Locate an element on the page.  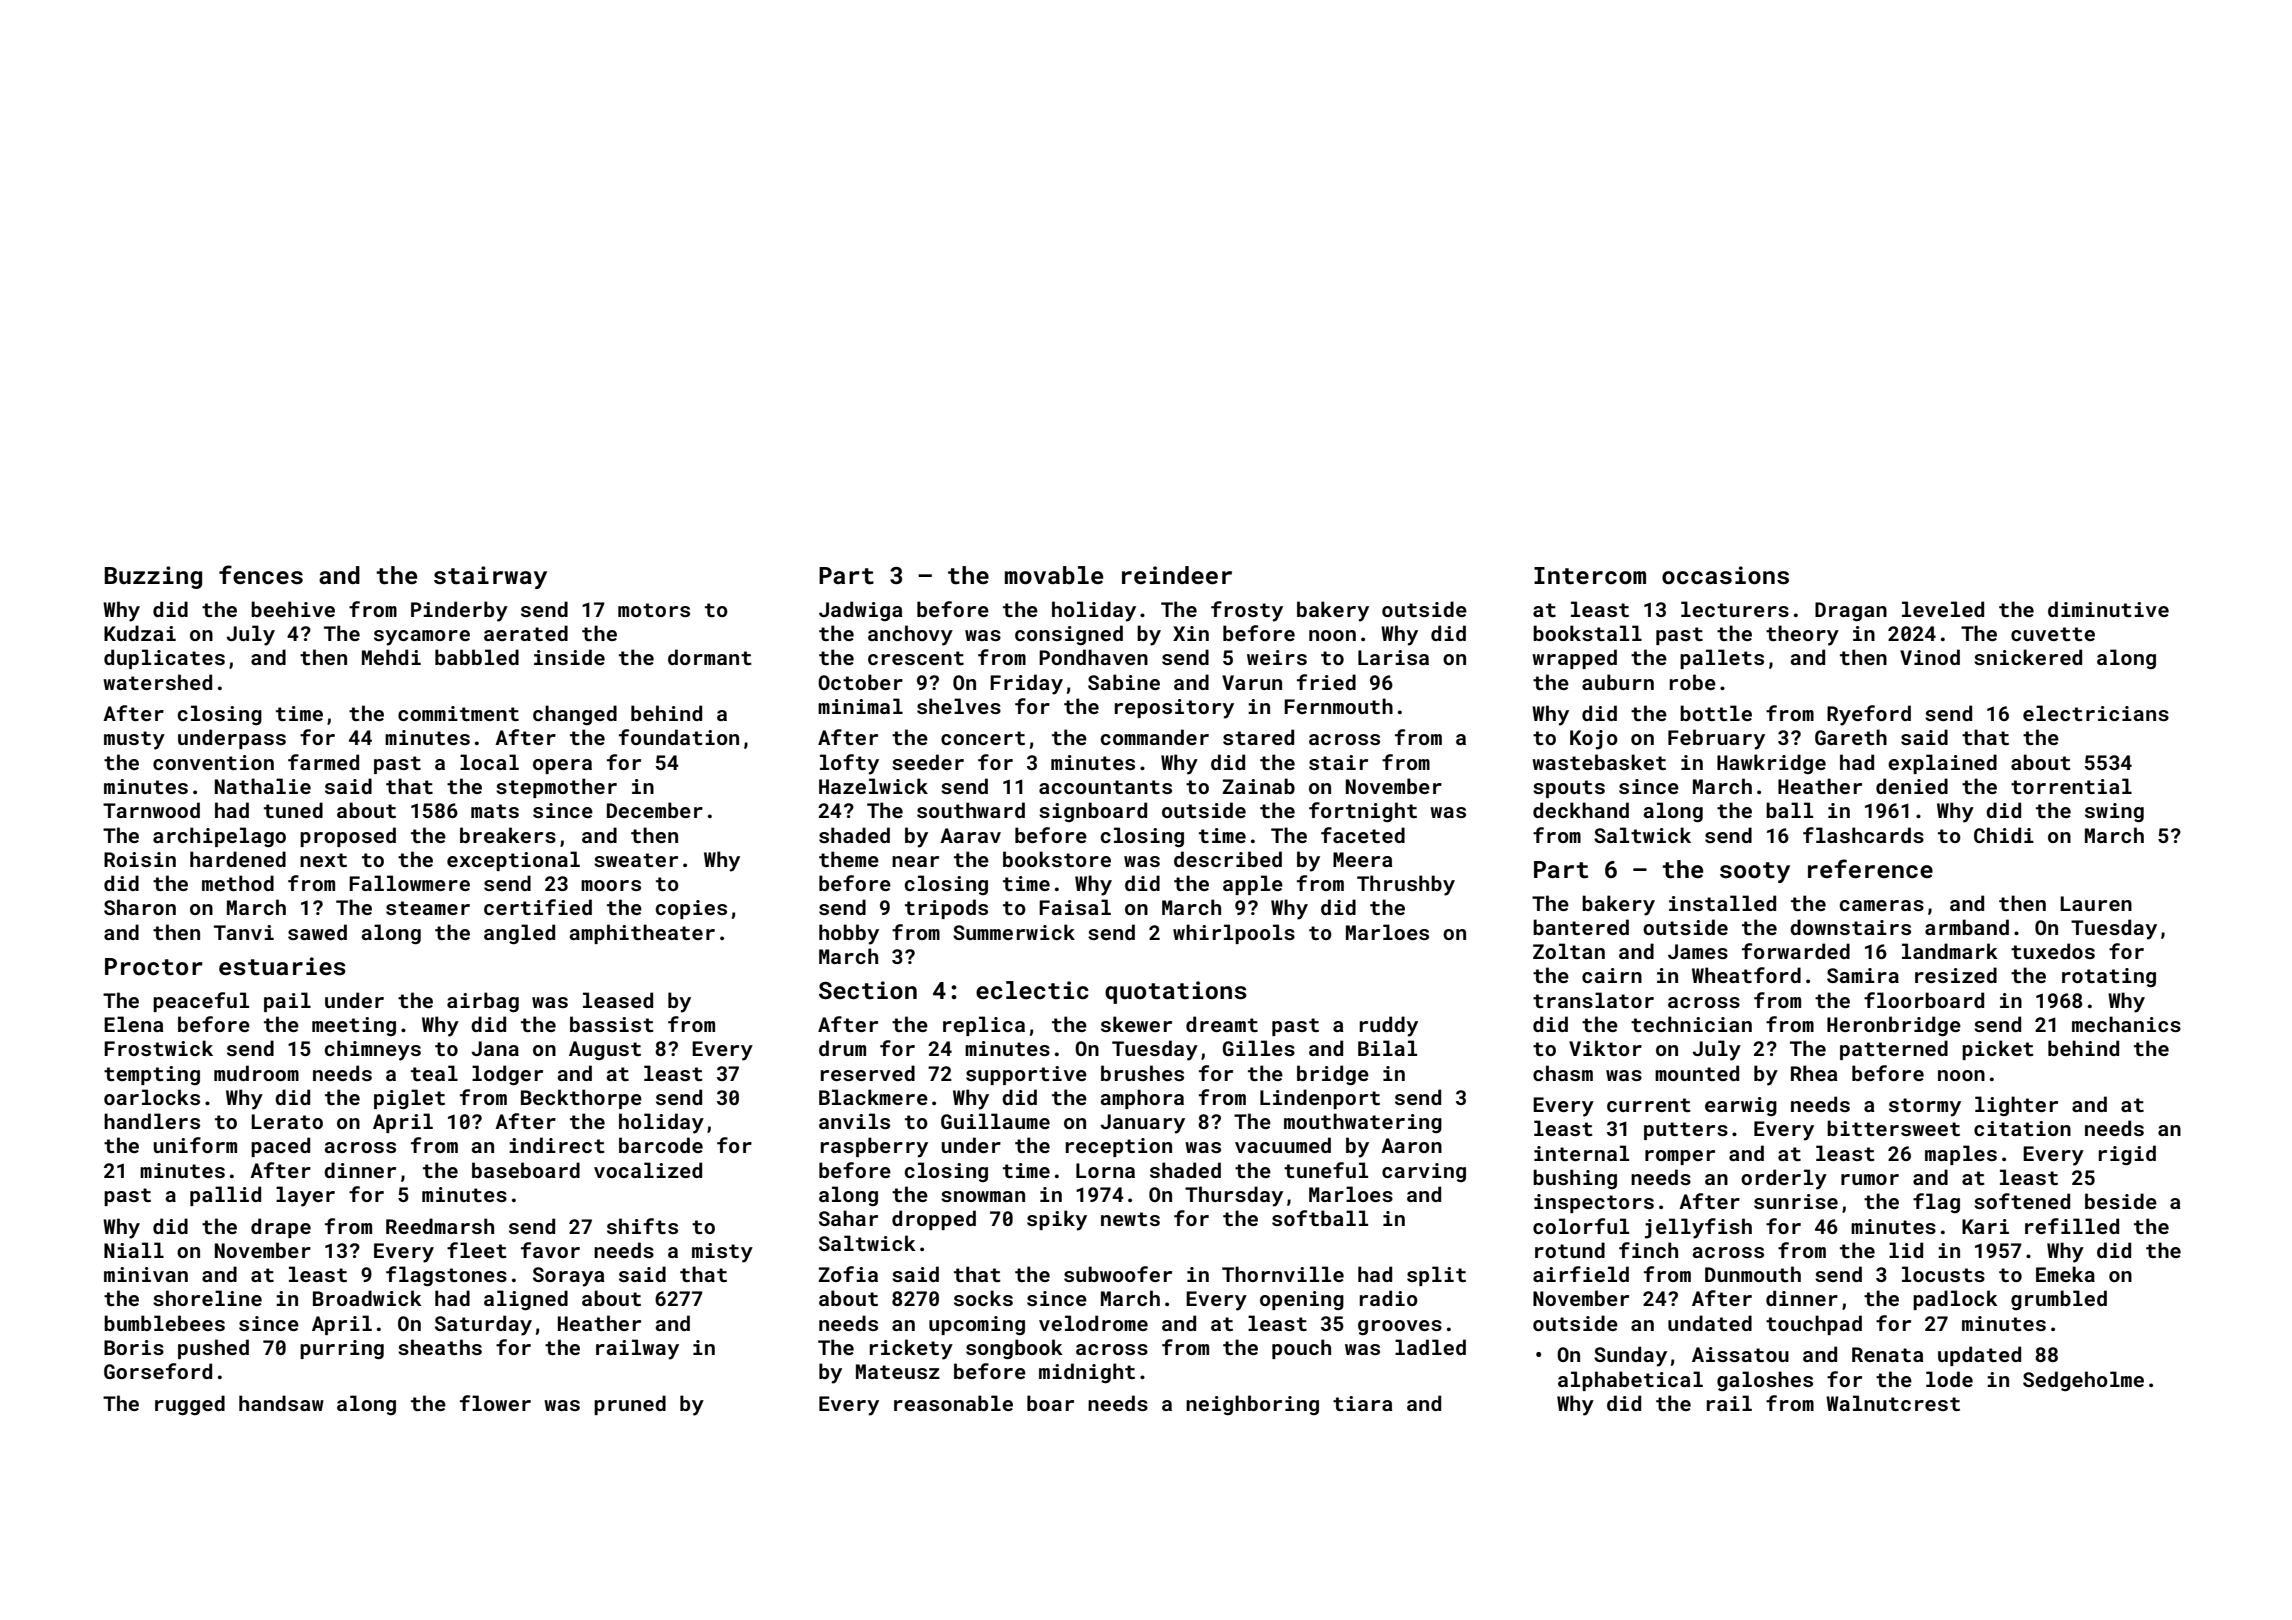
weirs is located at coordinates (1277, 657).
